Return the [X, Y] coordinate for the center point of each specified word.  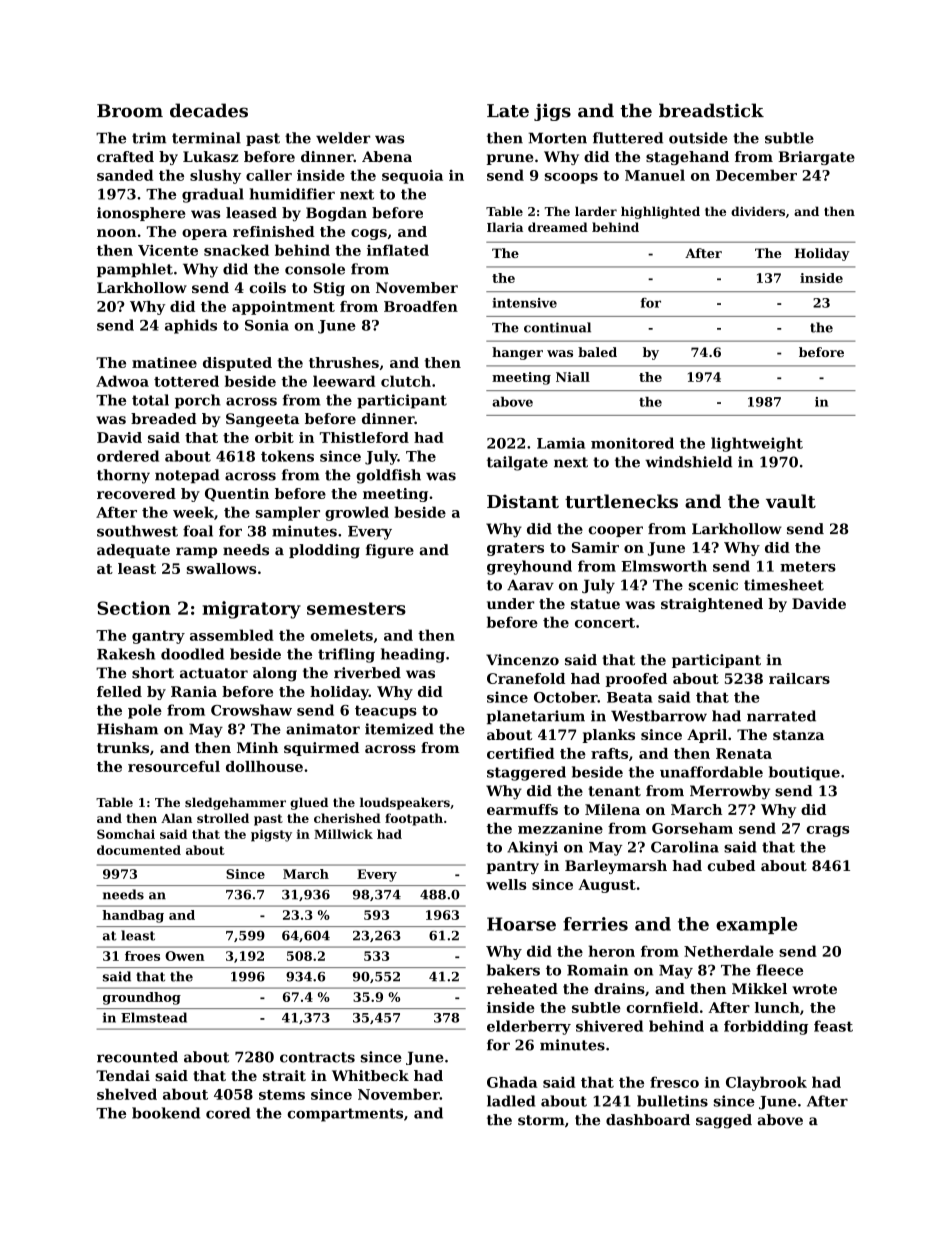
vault [791, 501]
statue [595, 604]
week [193, 512]
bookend [166, 1113]
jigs [552, 112]
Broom [130, 111]
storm [541, 1120]
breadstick [711, 110]
